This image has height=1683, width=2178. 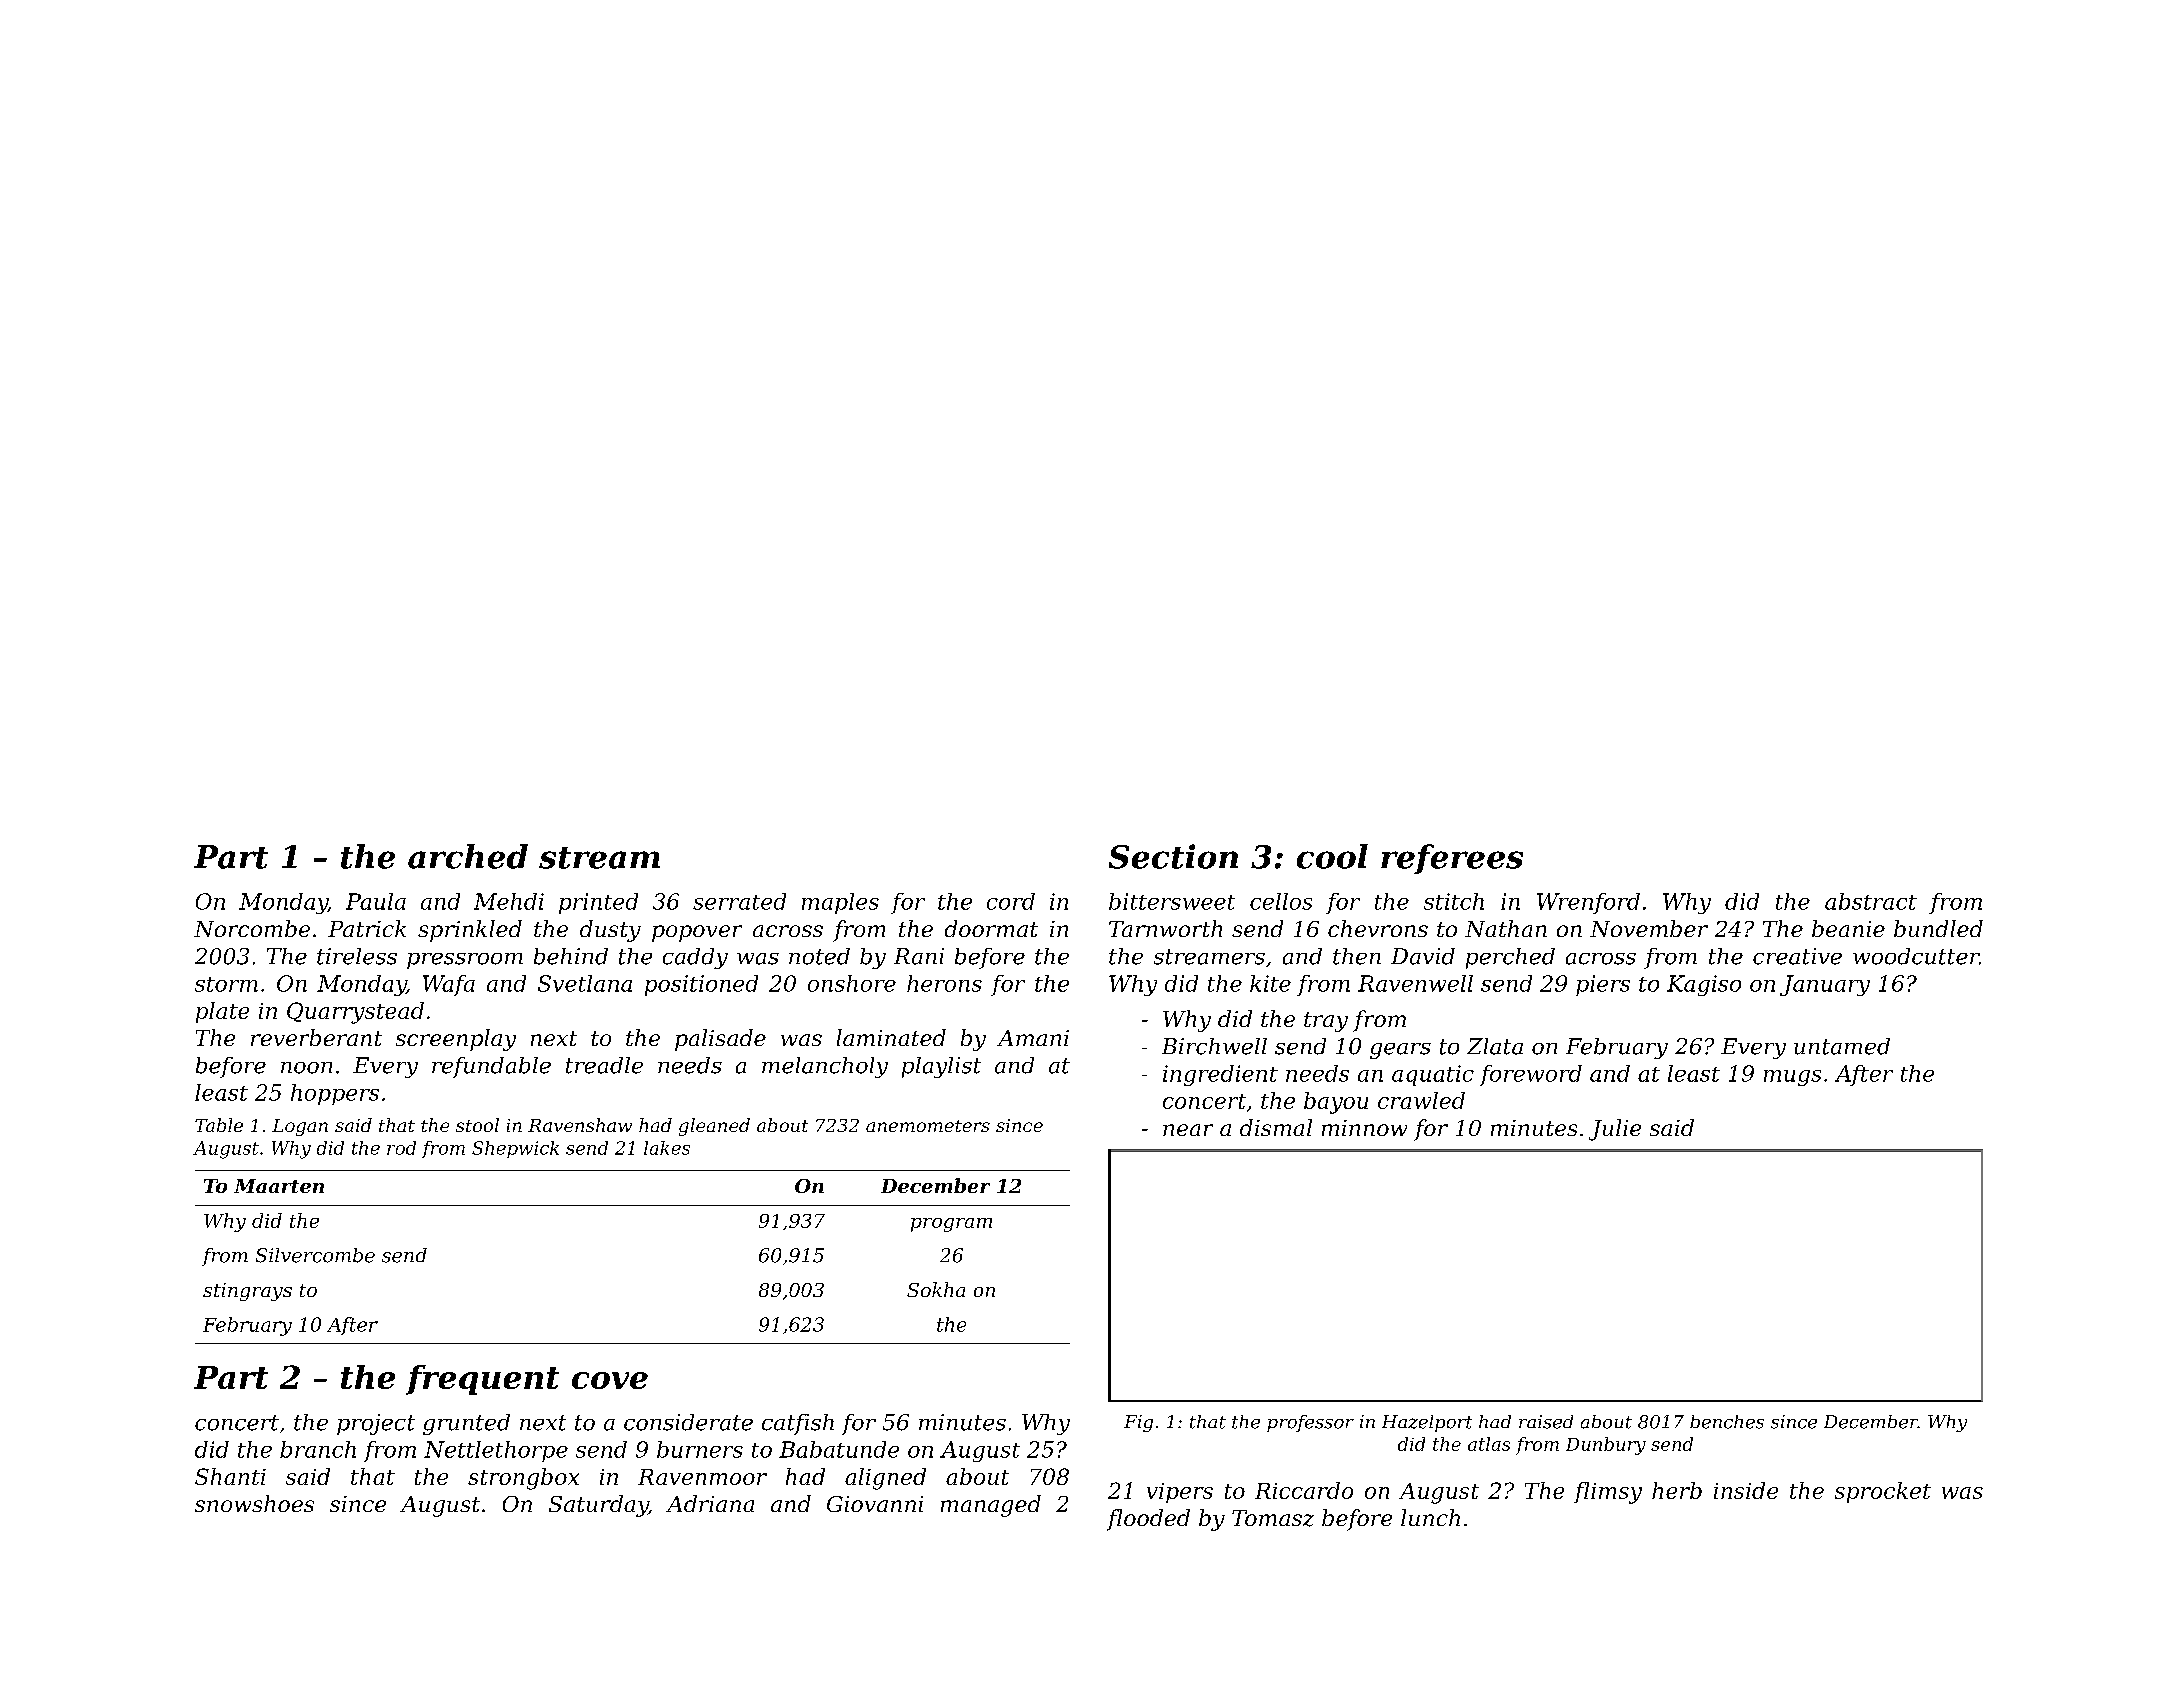 I want to click on Maarten, so click(x=279, y=1186).
